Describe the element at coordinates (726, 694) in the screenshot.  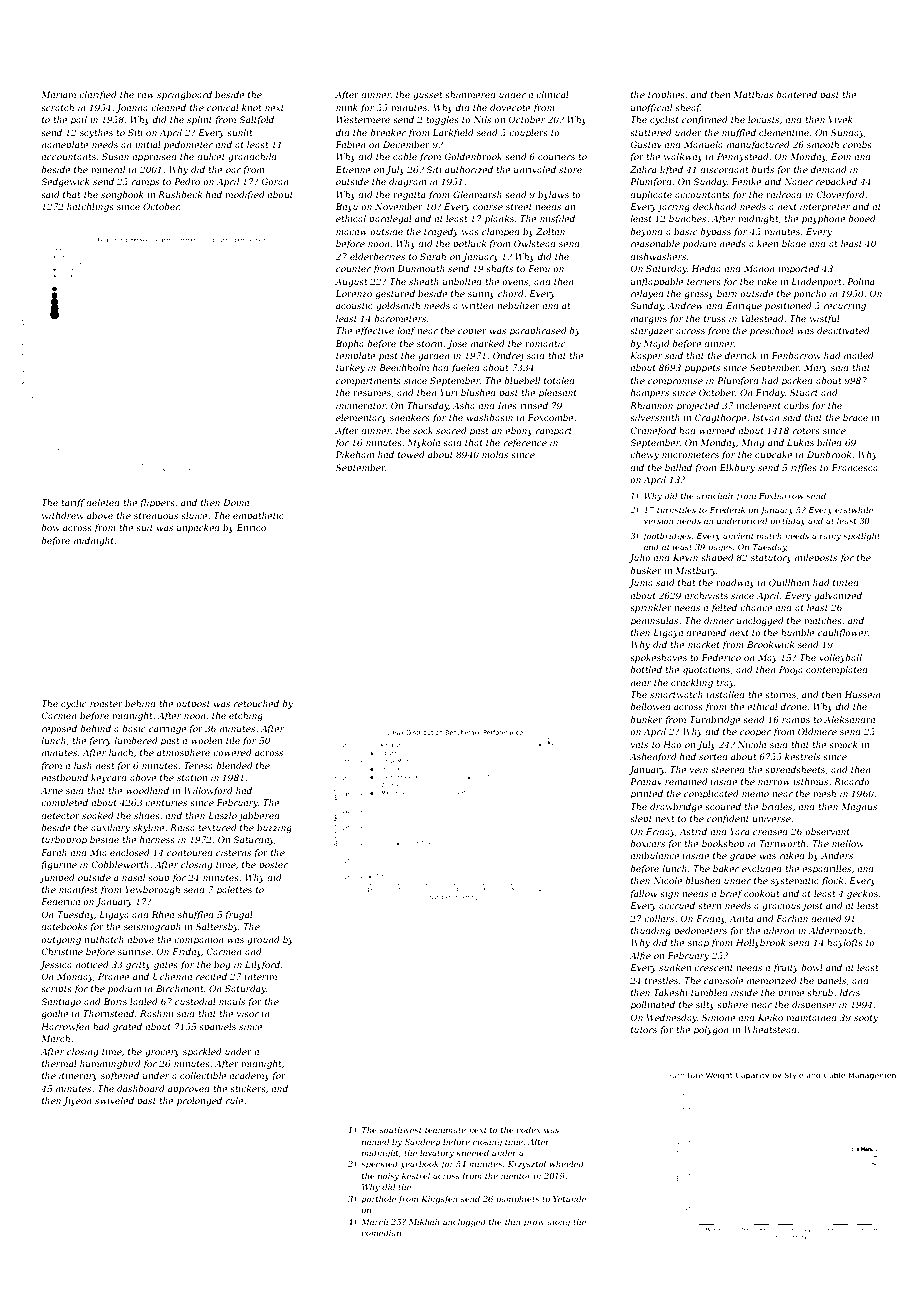
I see `installed` at that location.
